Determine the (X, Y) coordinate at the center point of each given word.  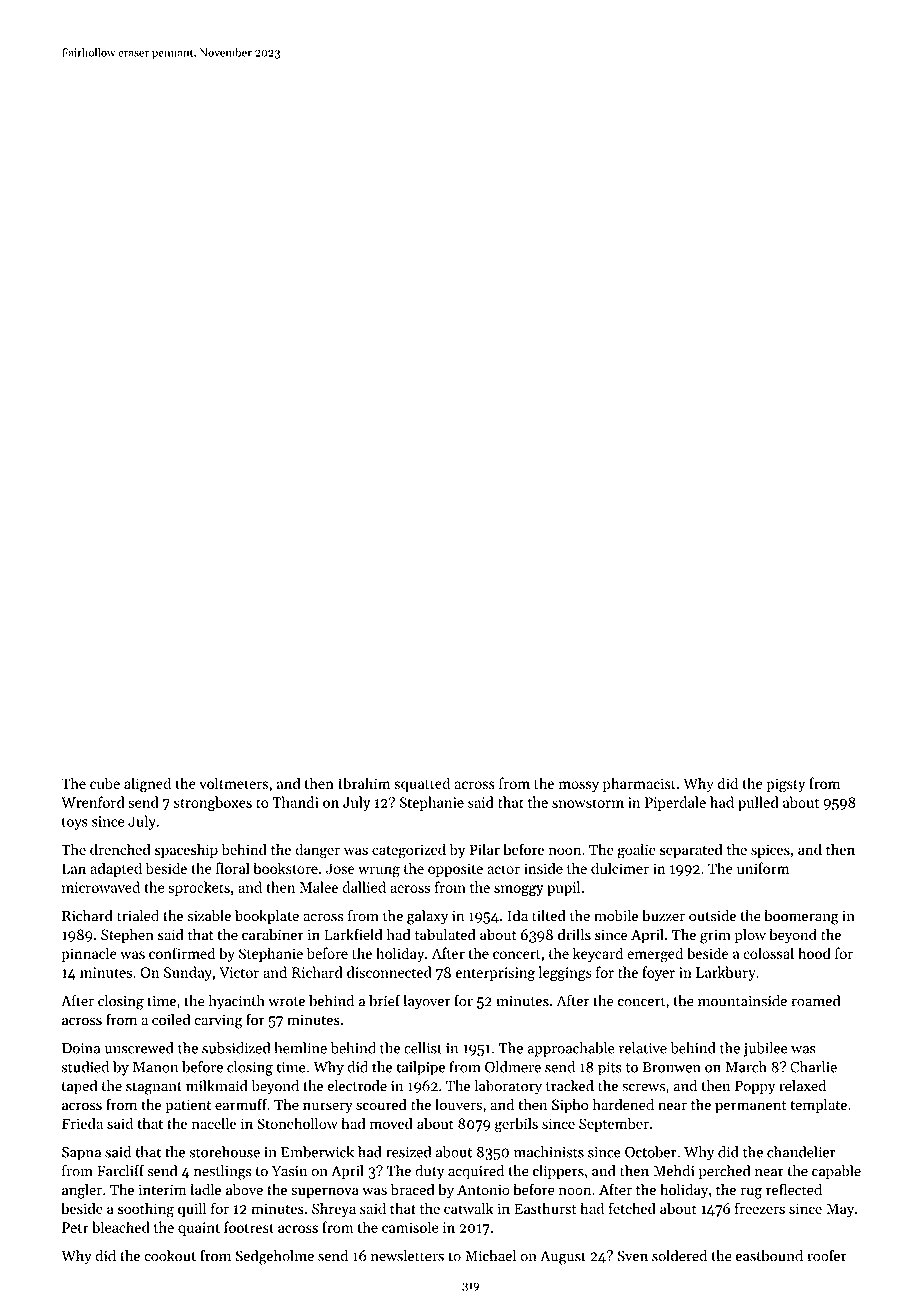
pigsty (785, 785)
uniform (763, 868)
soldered (679, 1256)
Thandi (295, 802)
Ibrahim (364, 783)
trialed (138, 915)
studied (85, 1067)
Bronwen (671, 1067)
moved (391, 1123)
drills (574, 934)
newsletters (407, 1256)
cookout (170, 1256)
